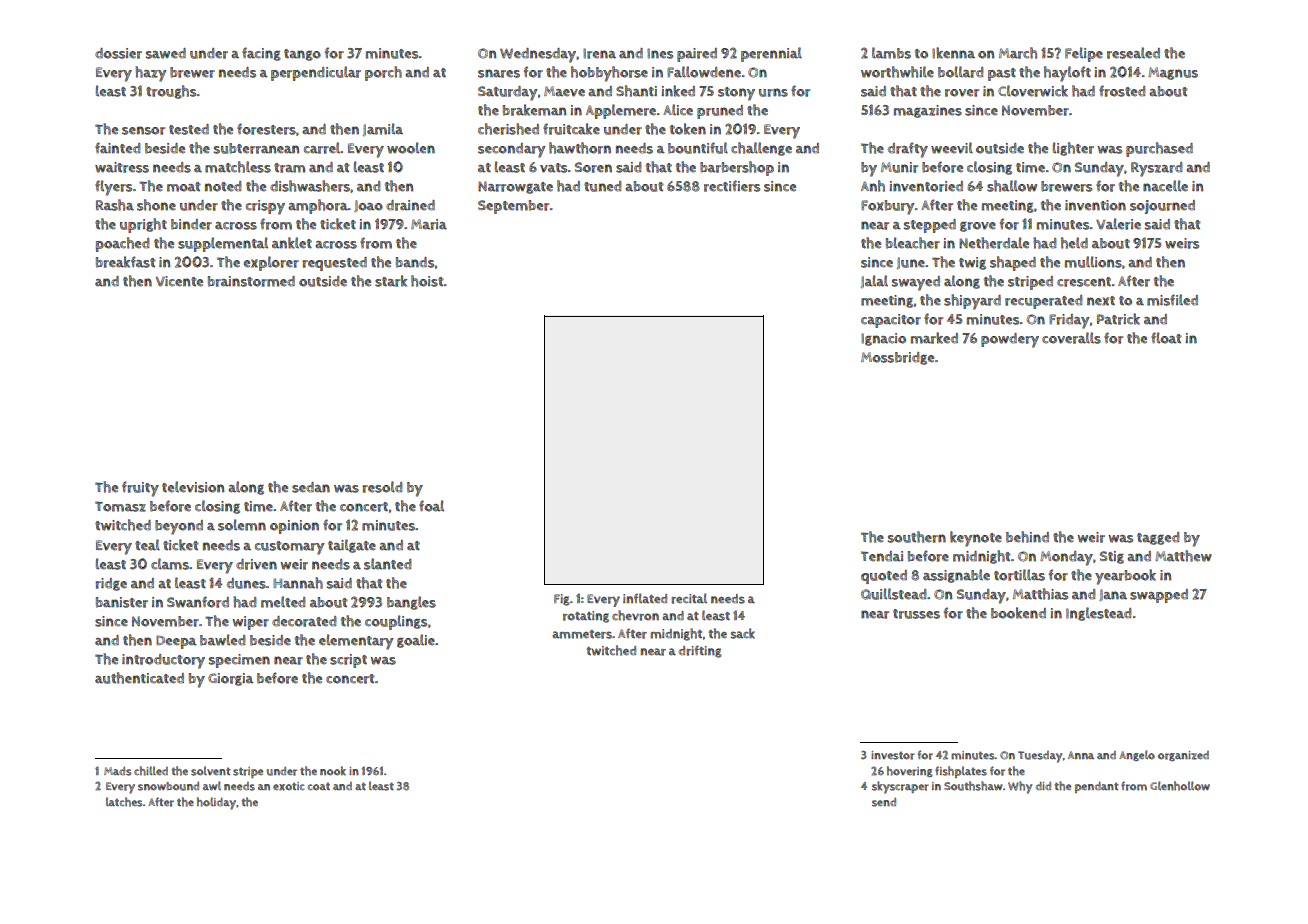  Describe the element at coordinates (382, 487) in the screenshot. I see `resold` at that location.
